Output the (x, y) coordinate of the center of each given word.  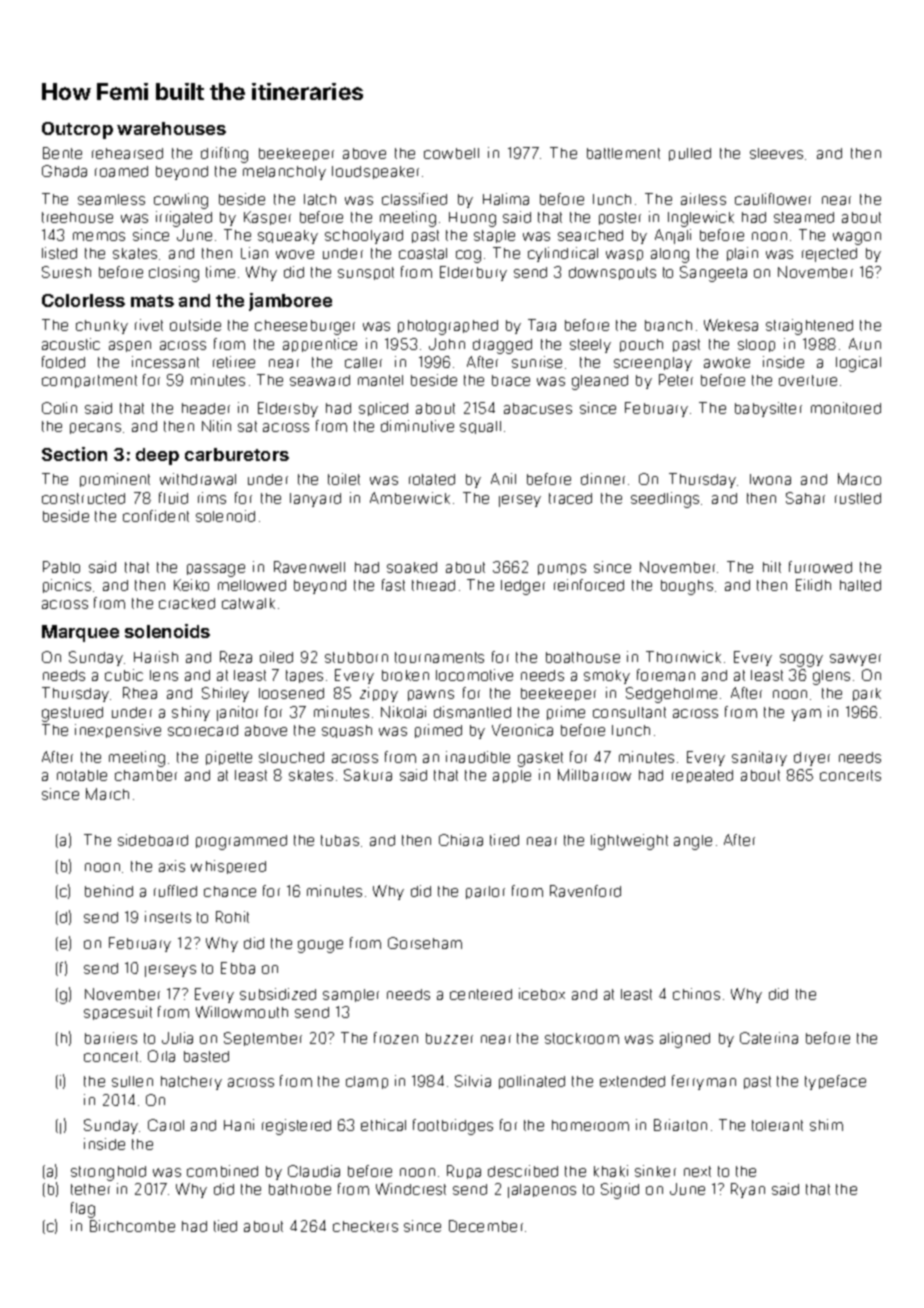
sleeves (776, 153)
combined (222, 1171)
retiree (234, 362)
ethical (383, 1125)
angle (693, 842)
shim (826, 1125)
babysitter (768, 409)
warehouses (171, 128)
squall (480, 427)
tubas (340, 840)
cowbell (451, 153)
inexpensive (118, 731)
